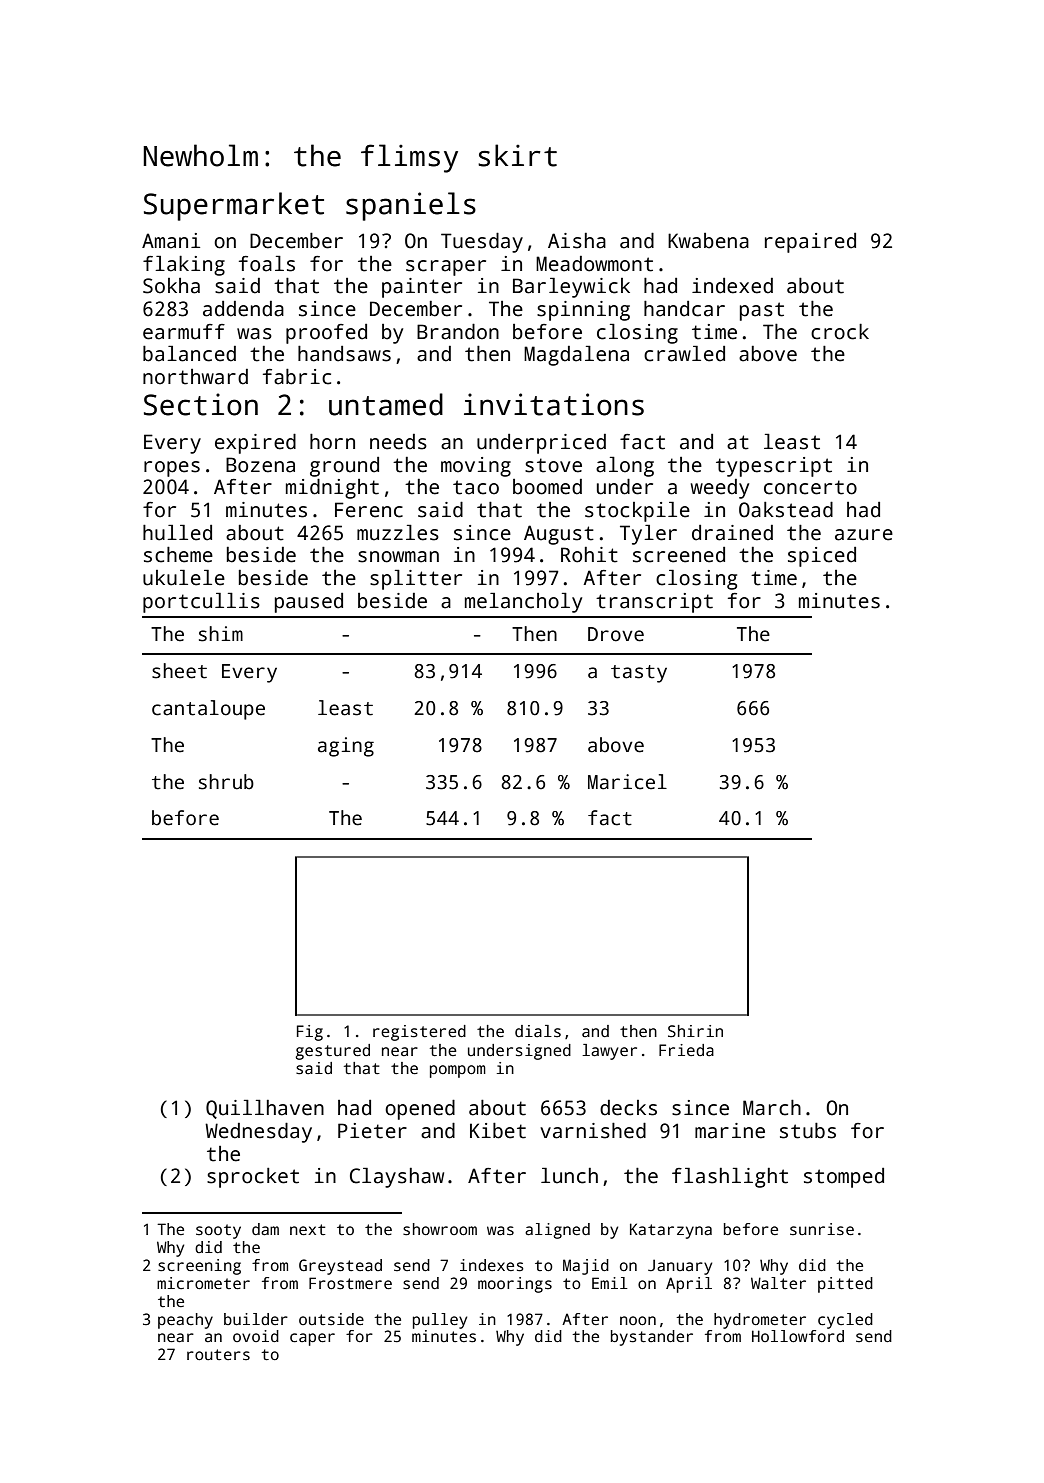 Image resolution: width=1044 pixels, height=1483 pixels. I want to click on January, so click(680, 1267).
